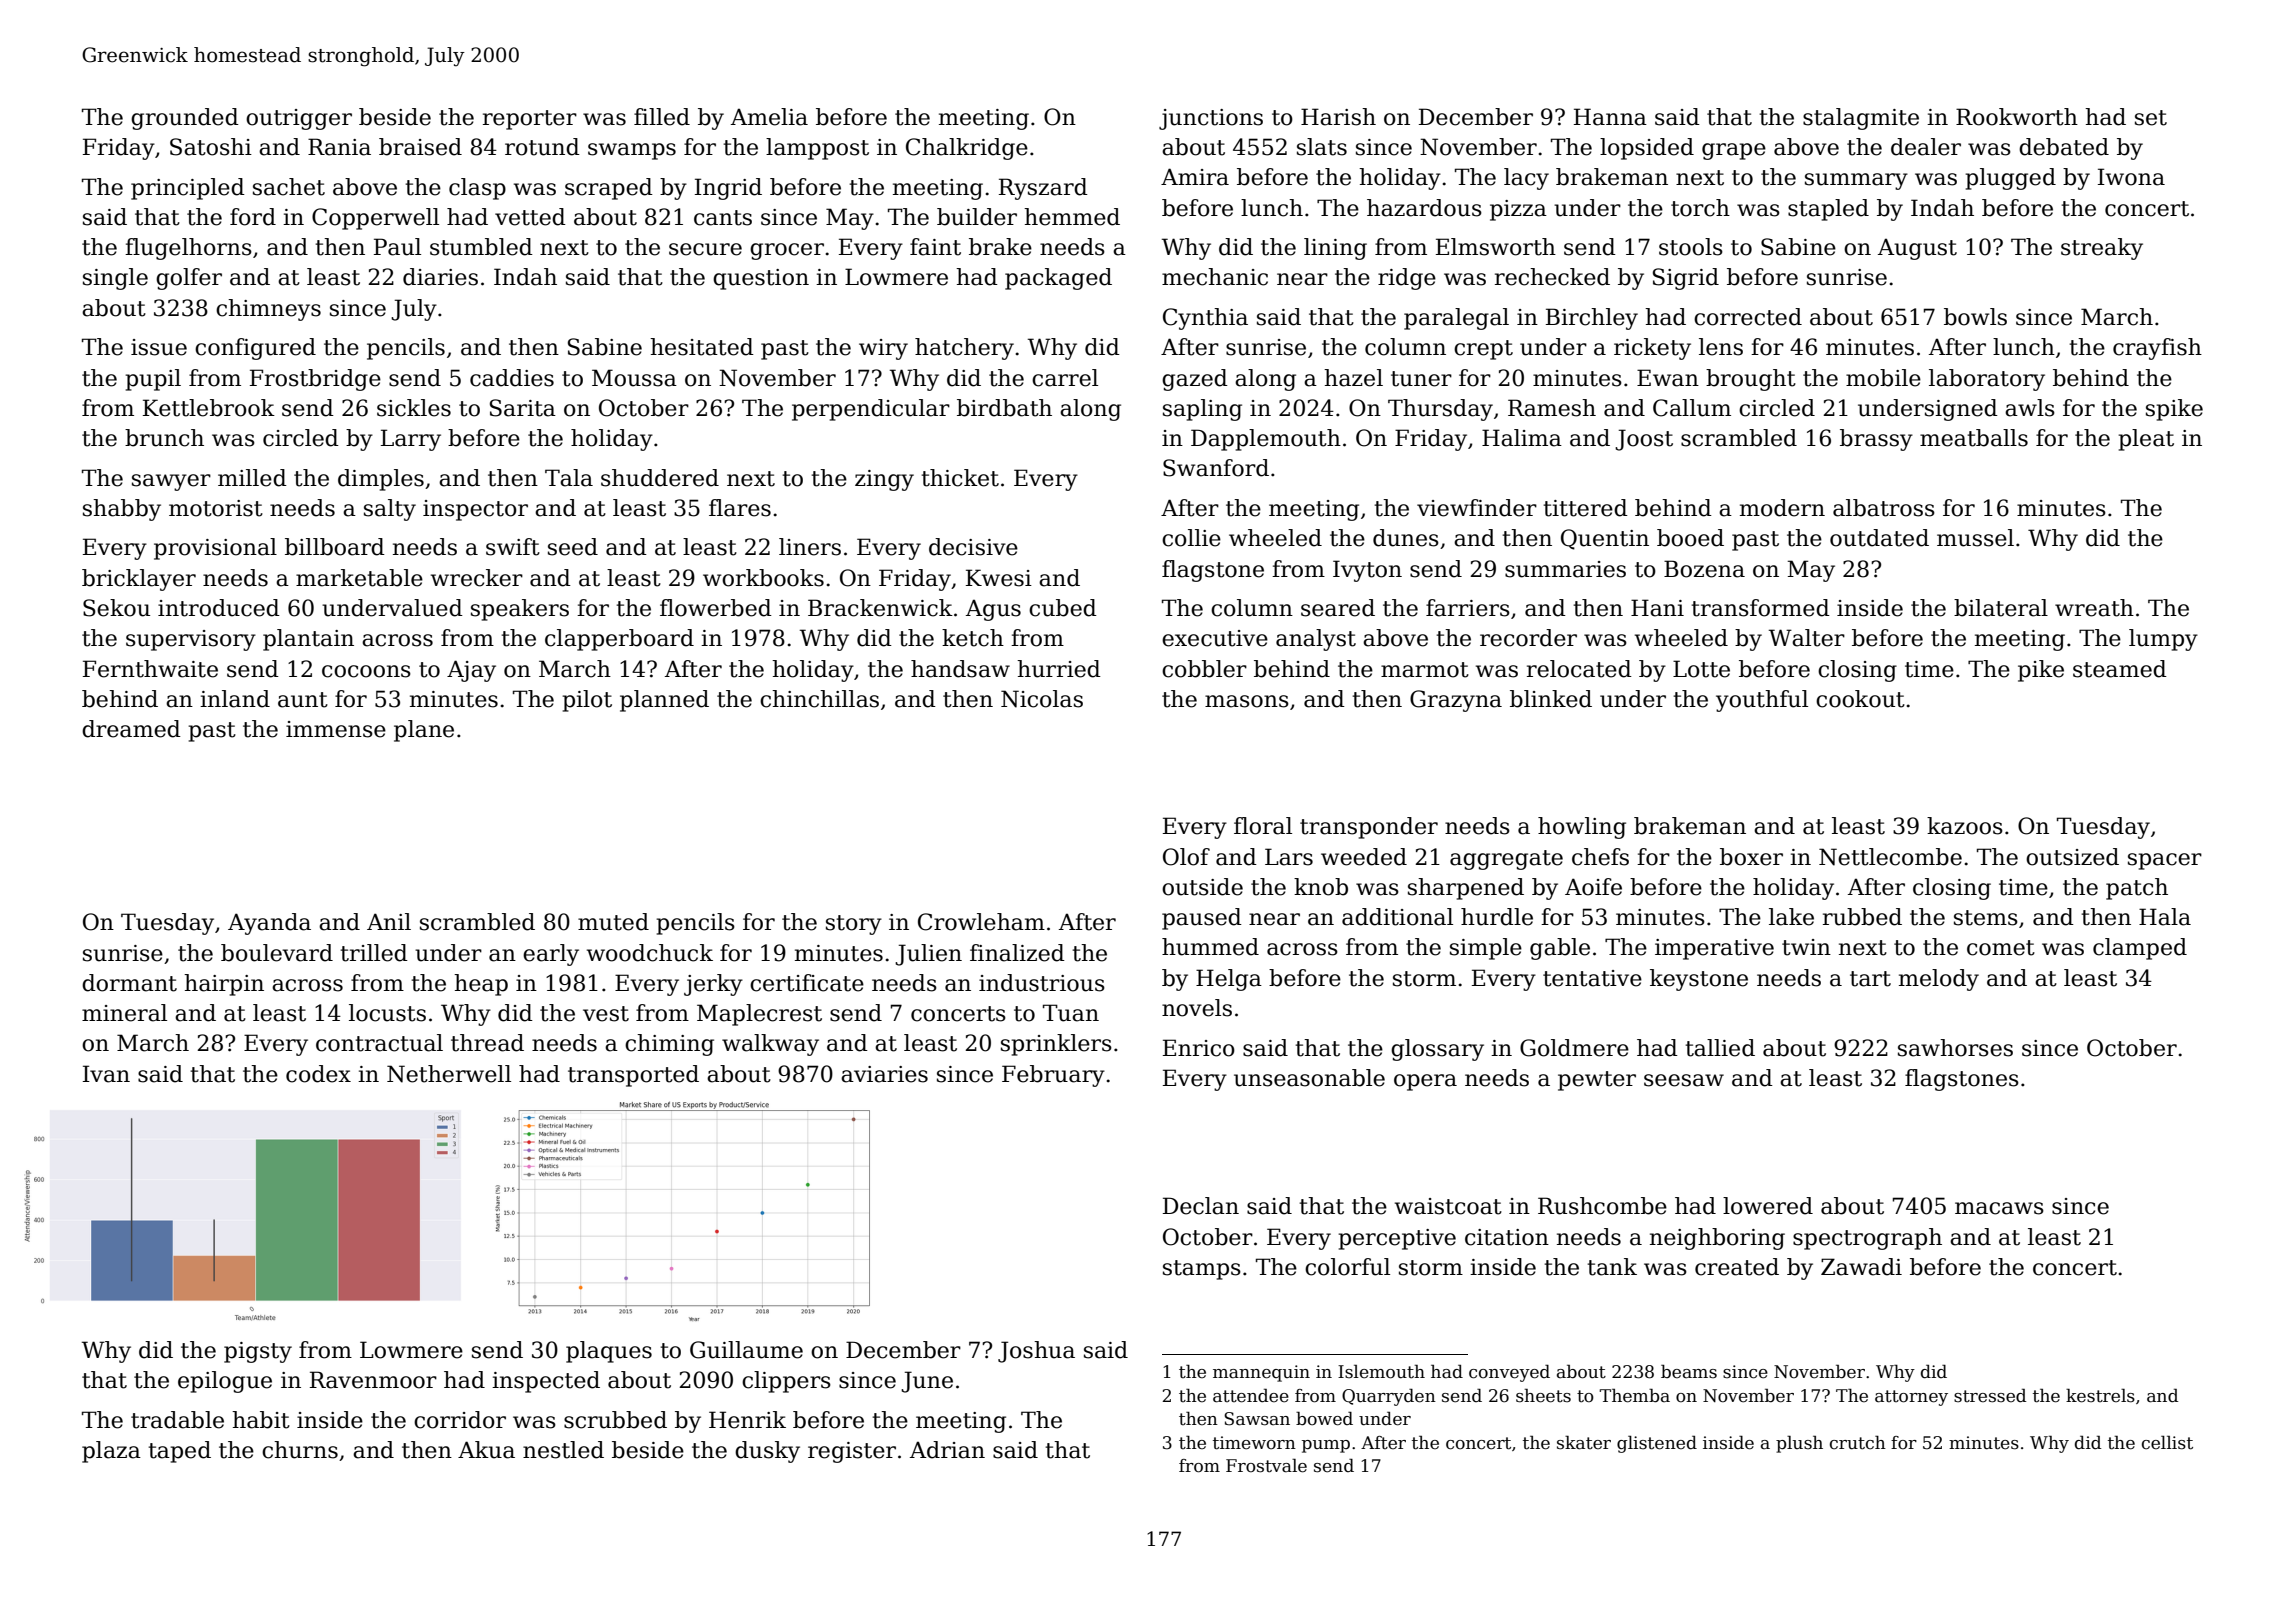 This screenshot has width=2291, height=1620. I want to click on billboard, so click(335, 547).
